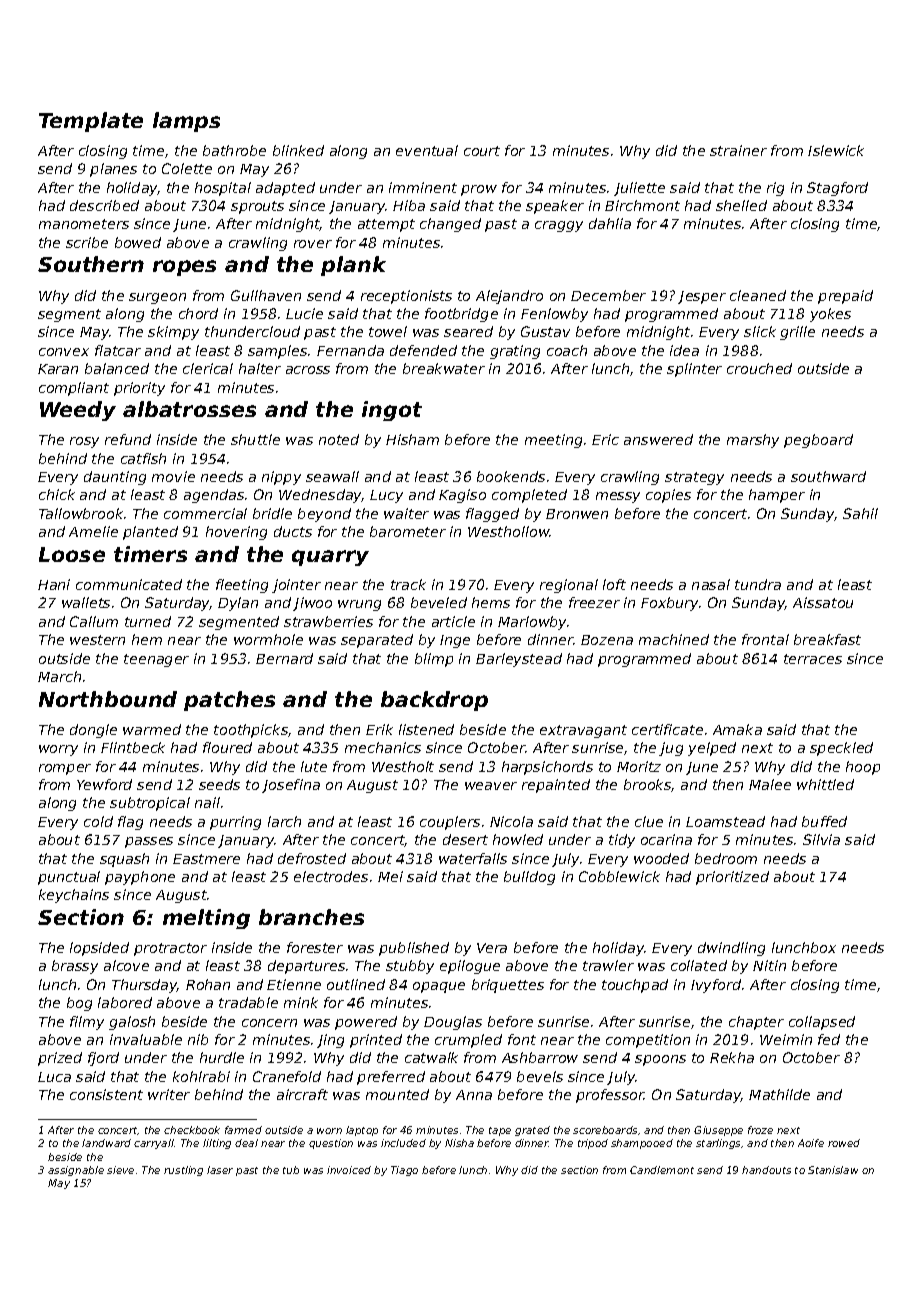 The height and width of the page is (1308, 924). Describe the element at coordinates (583, 731) in the page. I see `extravagant` at that location.
